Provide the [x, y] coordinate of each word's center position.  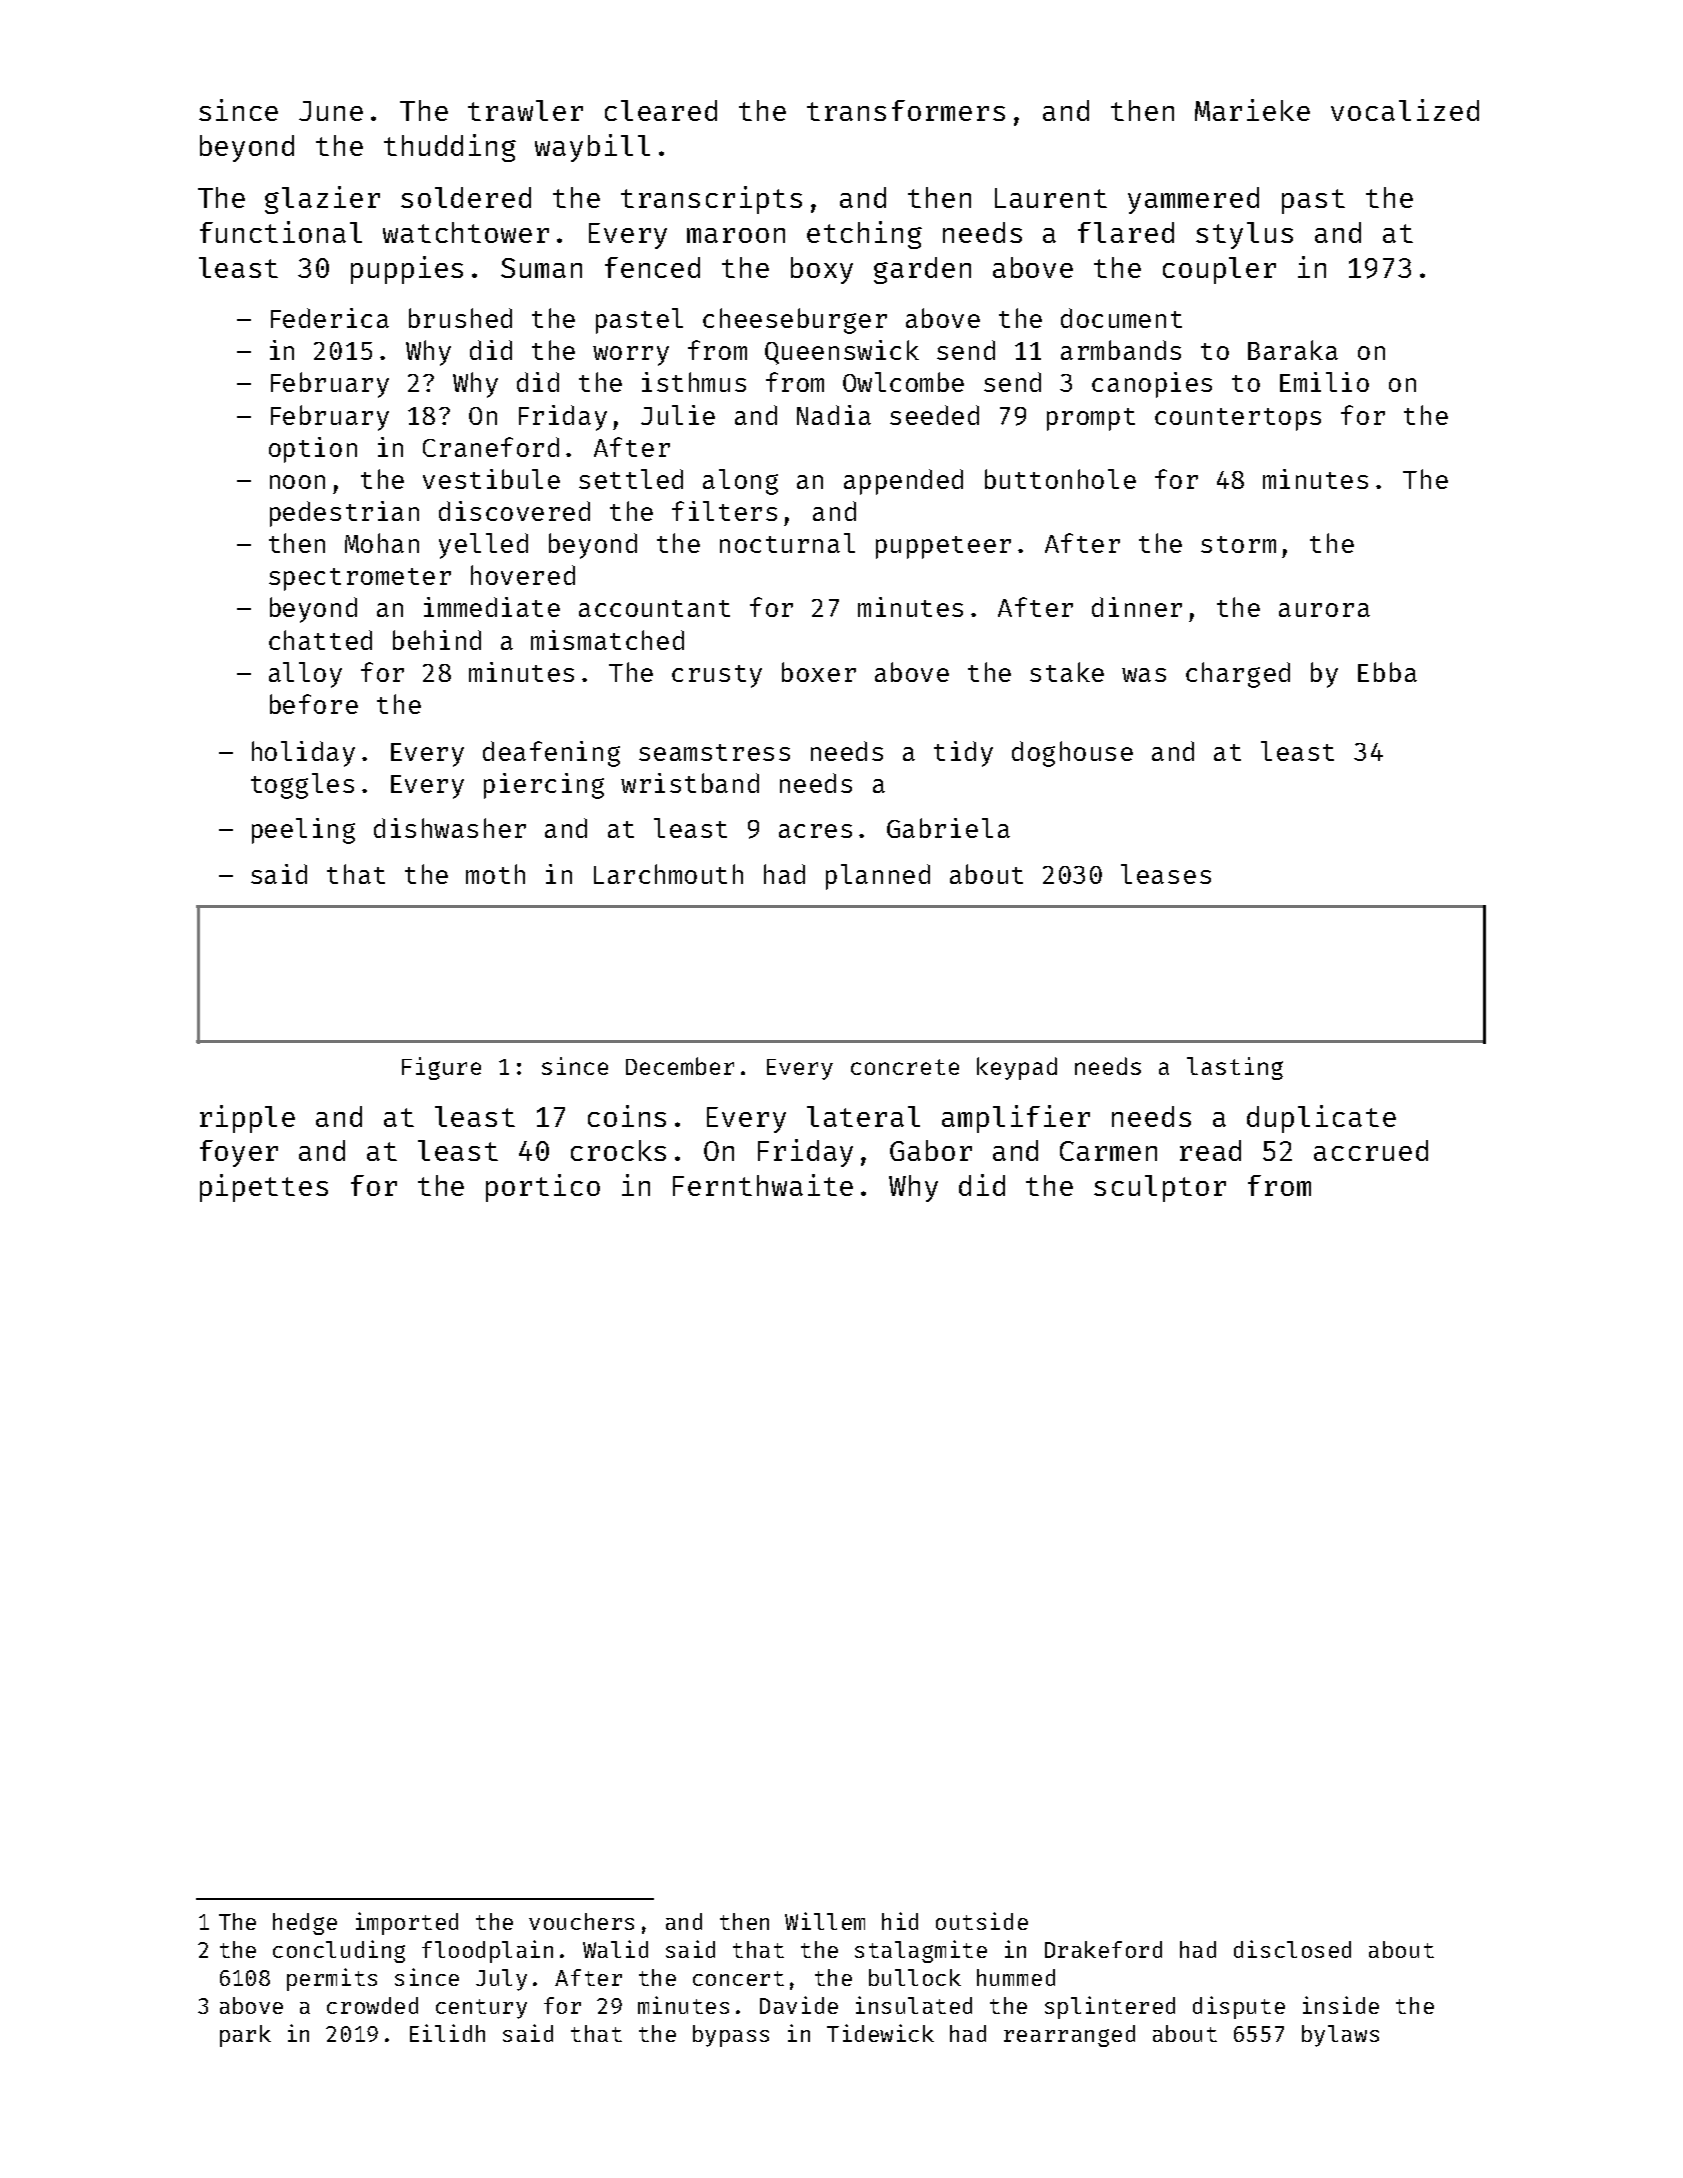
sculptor [1160, 1188]
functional [281, 232]
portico [543, 1188]
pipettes [264, 1188]
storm [1238, 544]
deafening [551, 754]
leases [1166, 874]
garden [922, 270]
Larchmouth [668, 874]
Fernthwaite [763, 1185]
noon [297, 482]
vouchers [581, 1921]
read [1210, 1150]
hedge [305, 1924]
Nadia [834, 415]
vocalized [1405, 110]
